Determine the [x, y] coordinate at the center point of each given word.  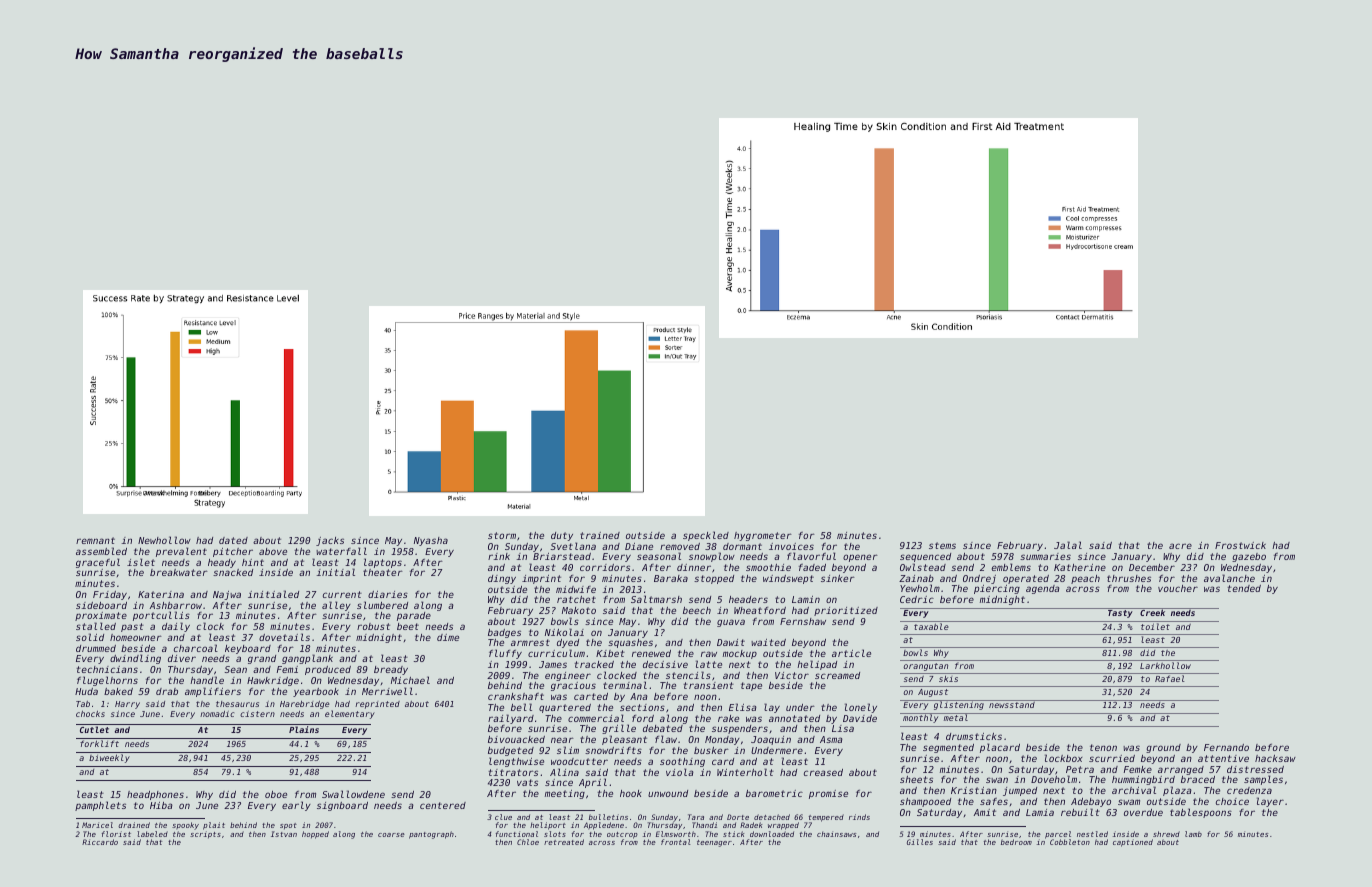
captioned [1133, 843]
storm [502, 535]
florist [116, 834]
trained [600, 535]
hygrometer [763, 536]
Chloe [528, 842]
